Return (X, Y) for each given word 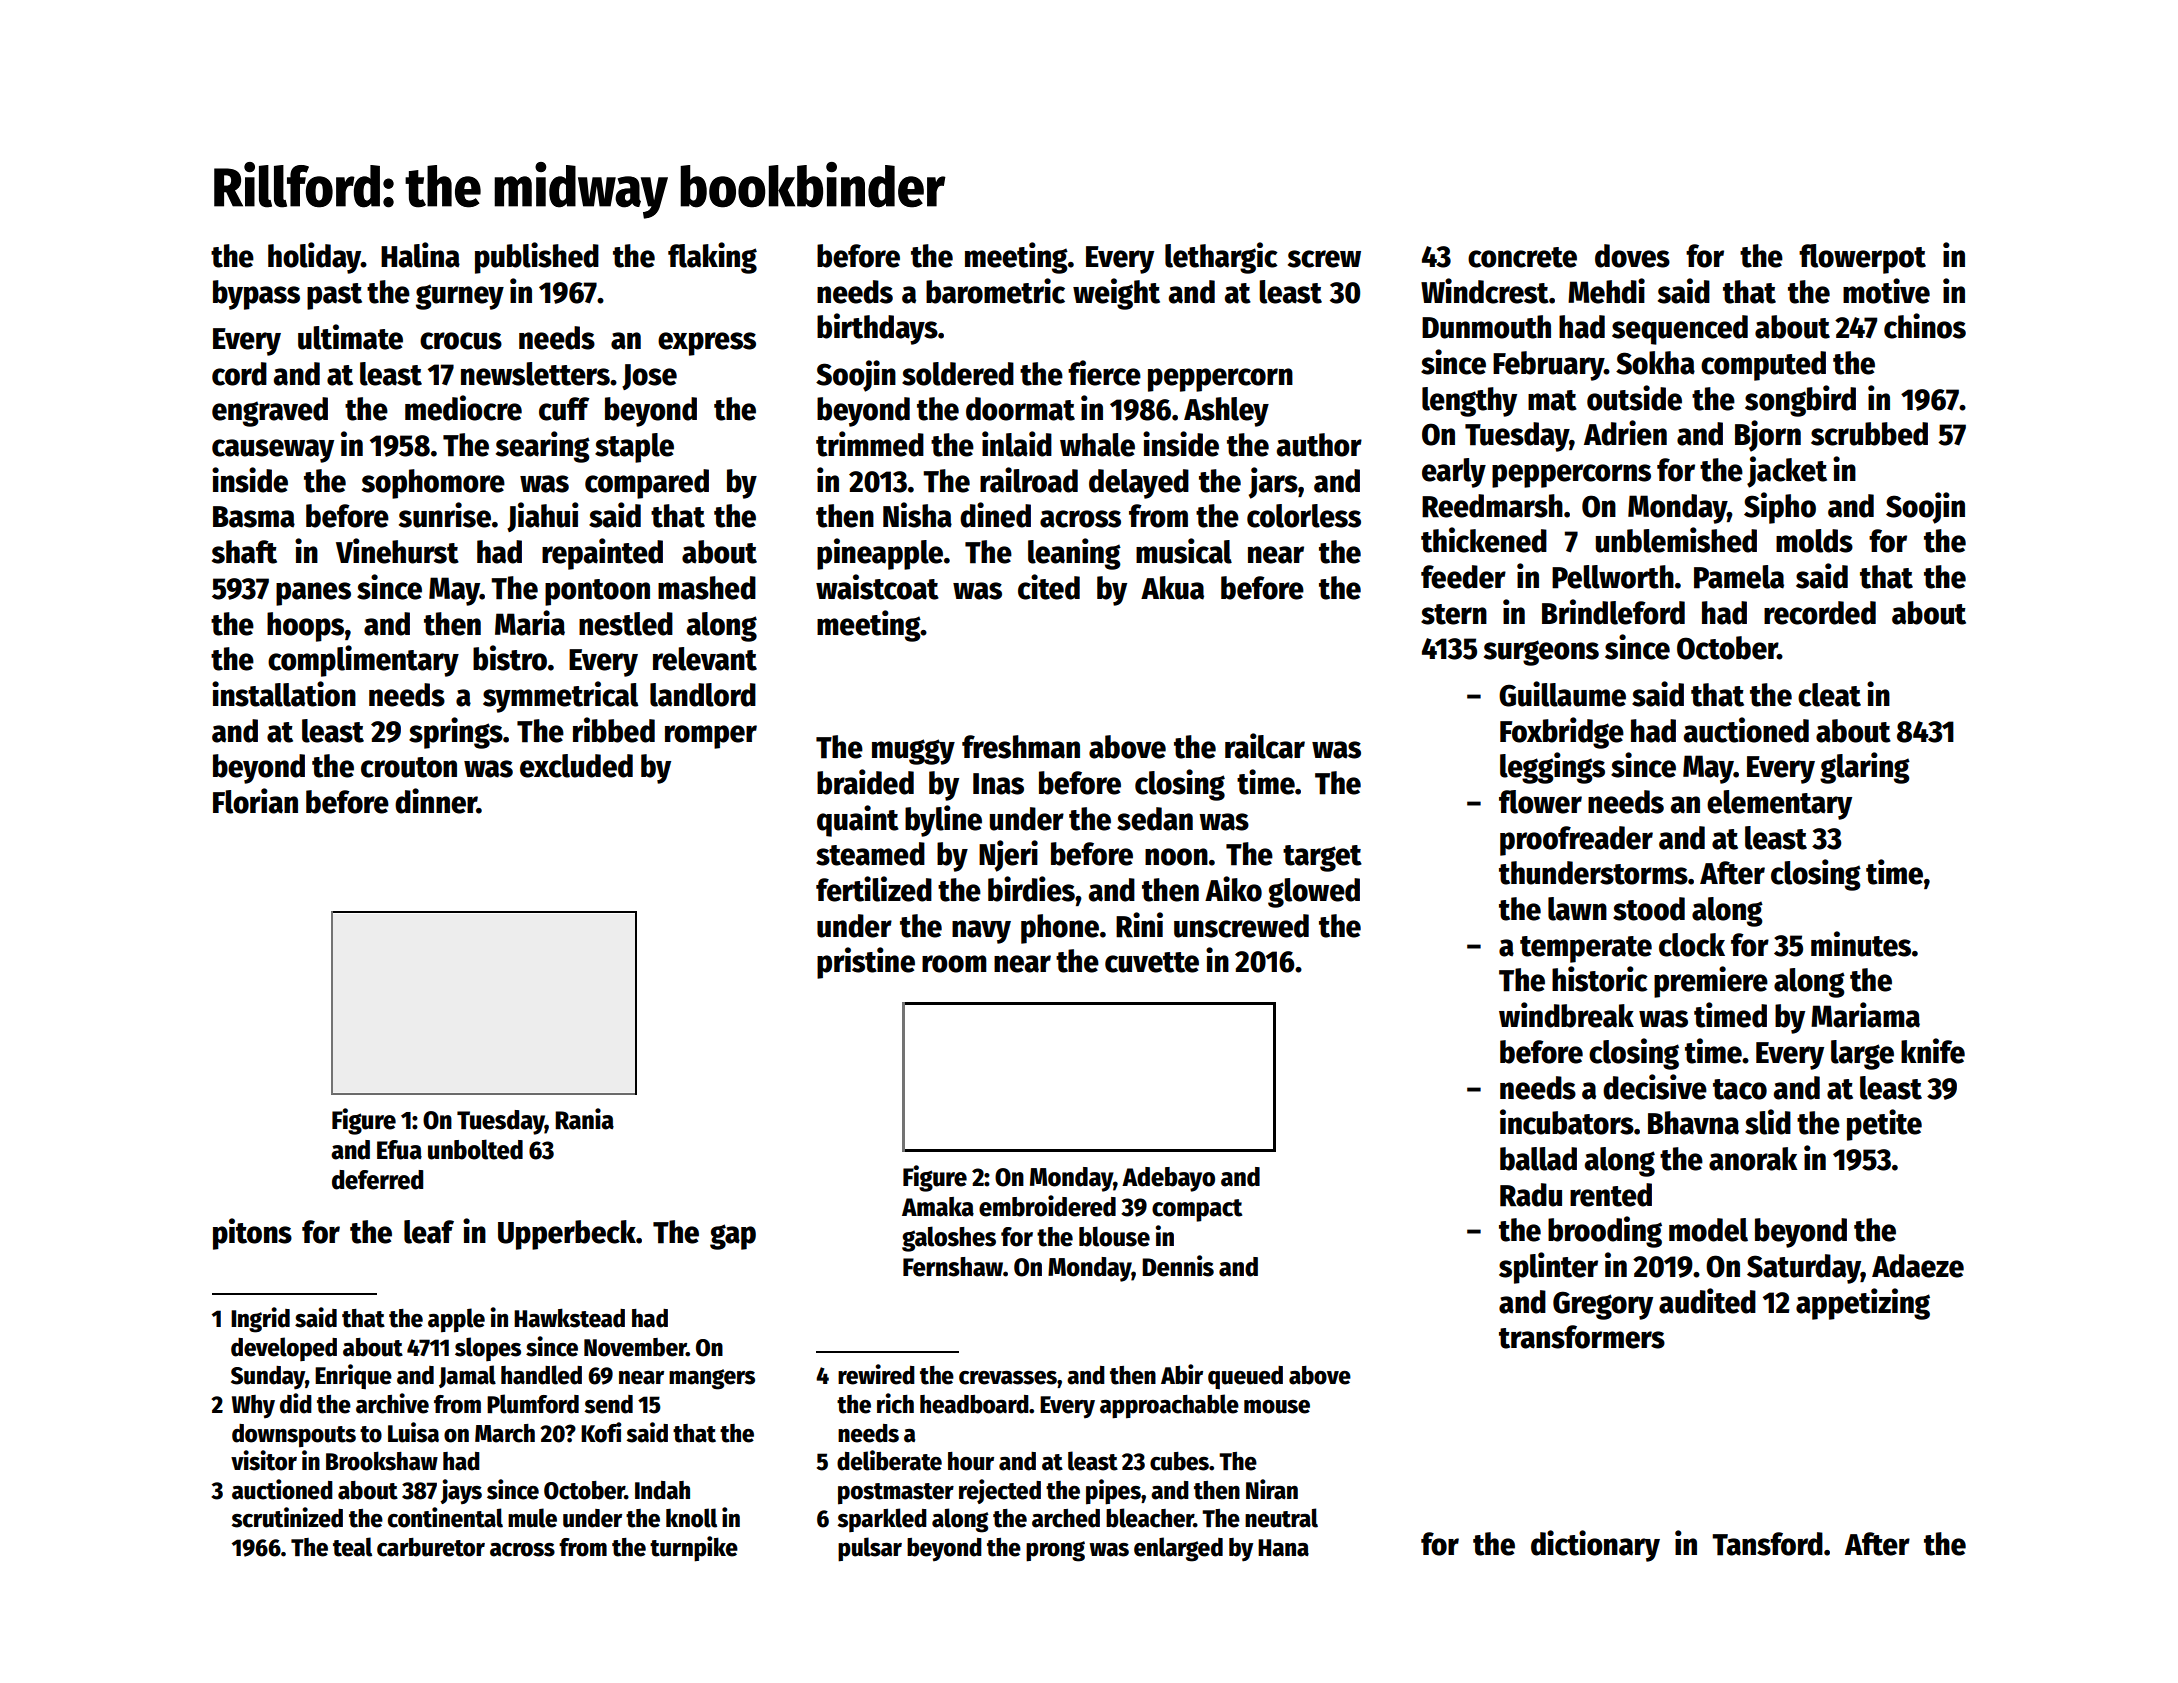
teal (352, 1547)
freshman (1021, 747)
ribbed (614, 730)
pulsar (870, 1549)
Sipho (1780, 508)
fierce (1104, 373)
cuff (564, 409)
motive (1886, 291)
